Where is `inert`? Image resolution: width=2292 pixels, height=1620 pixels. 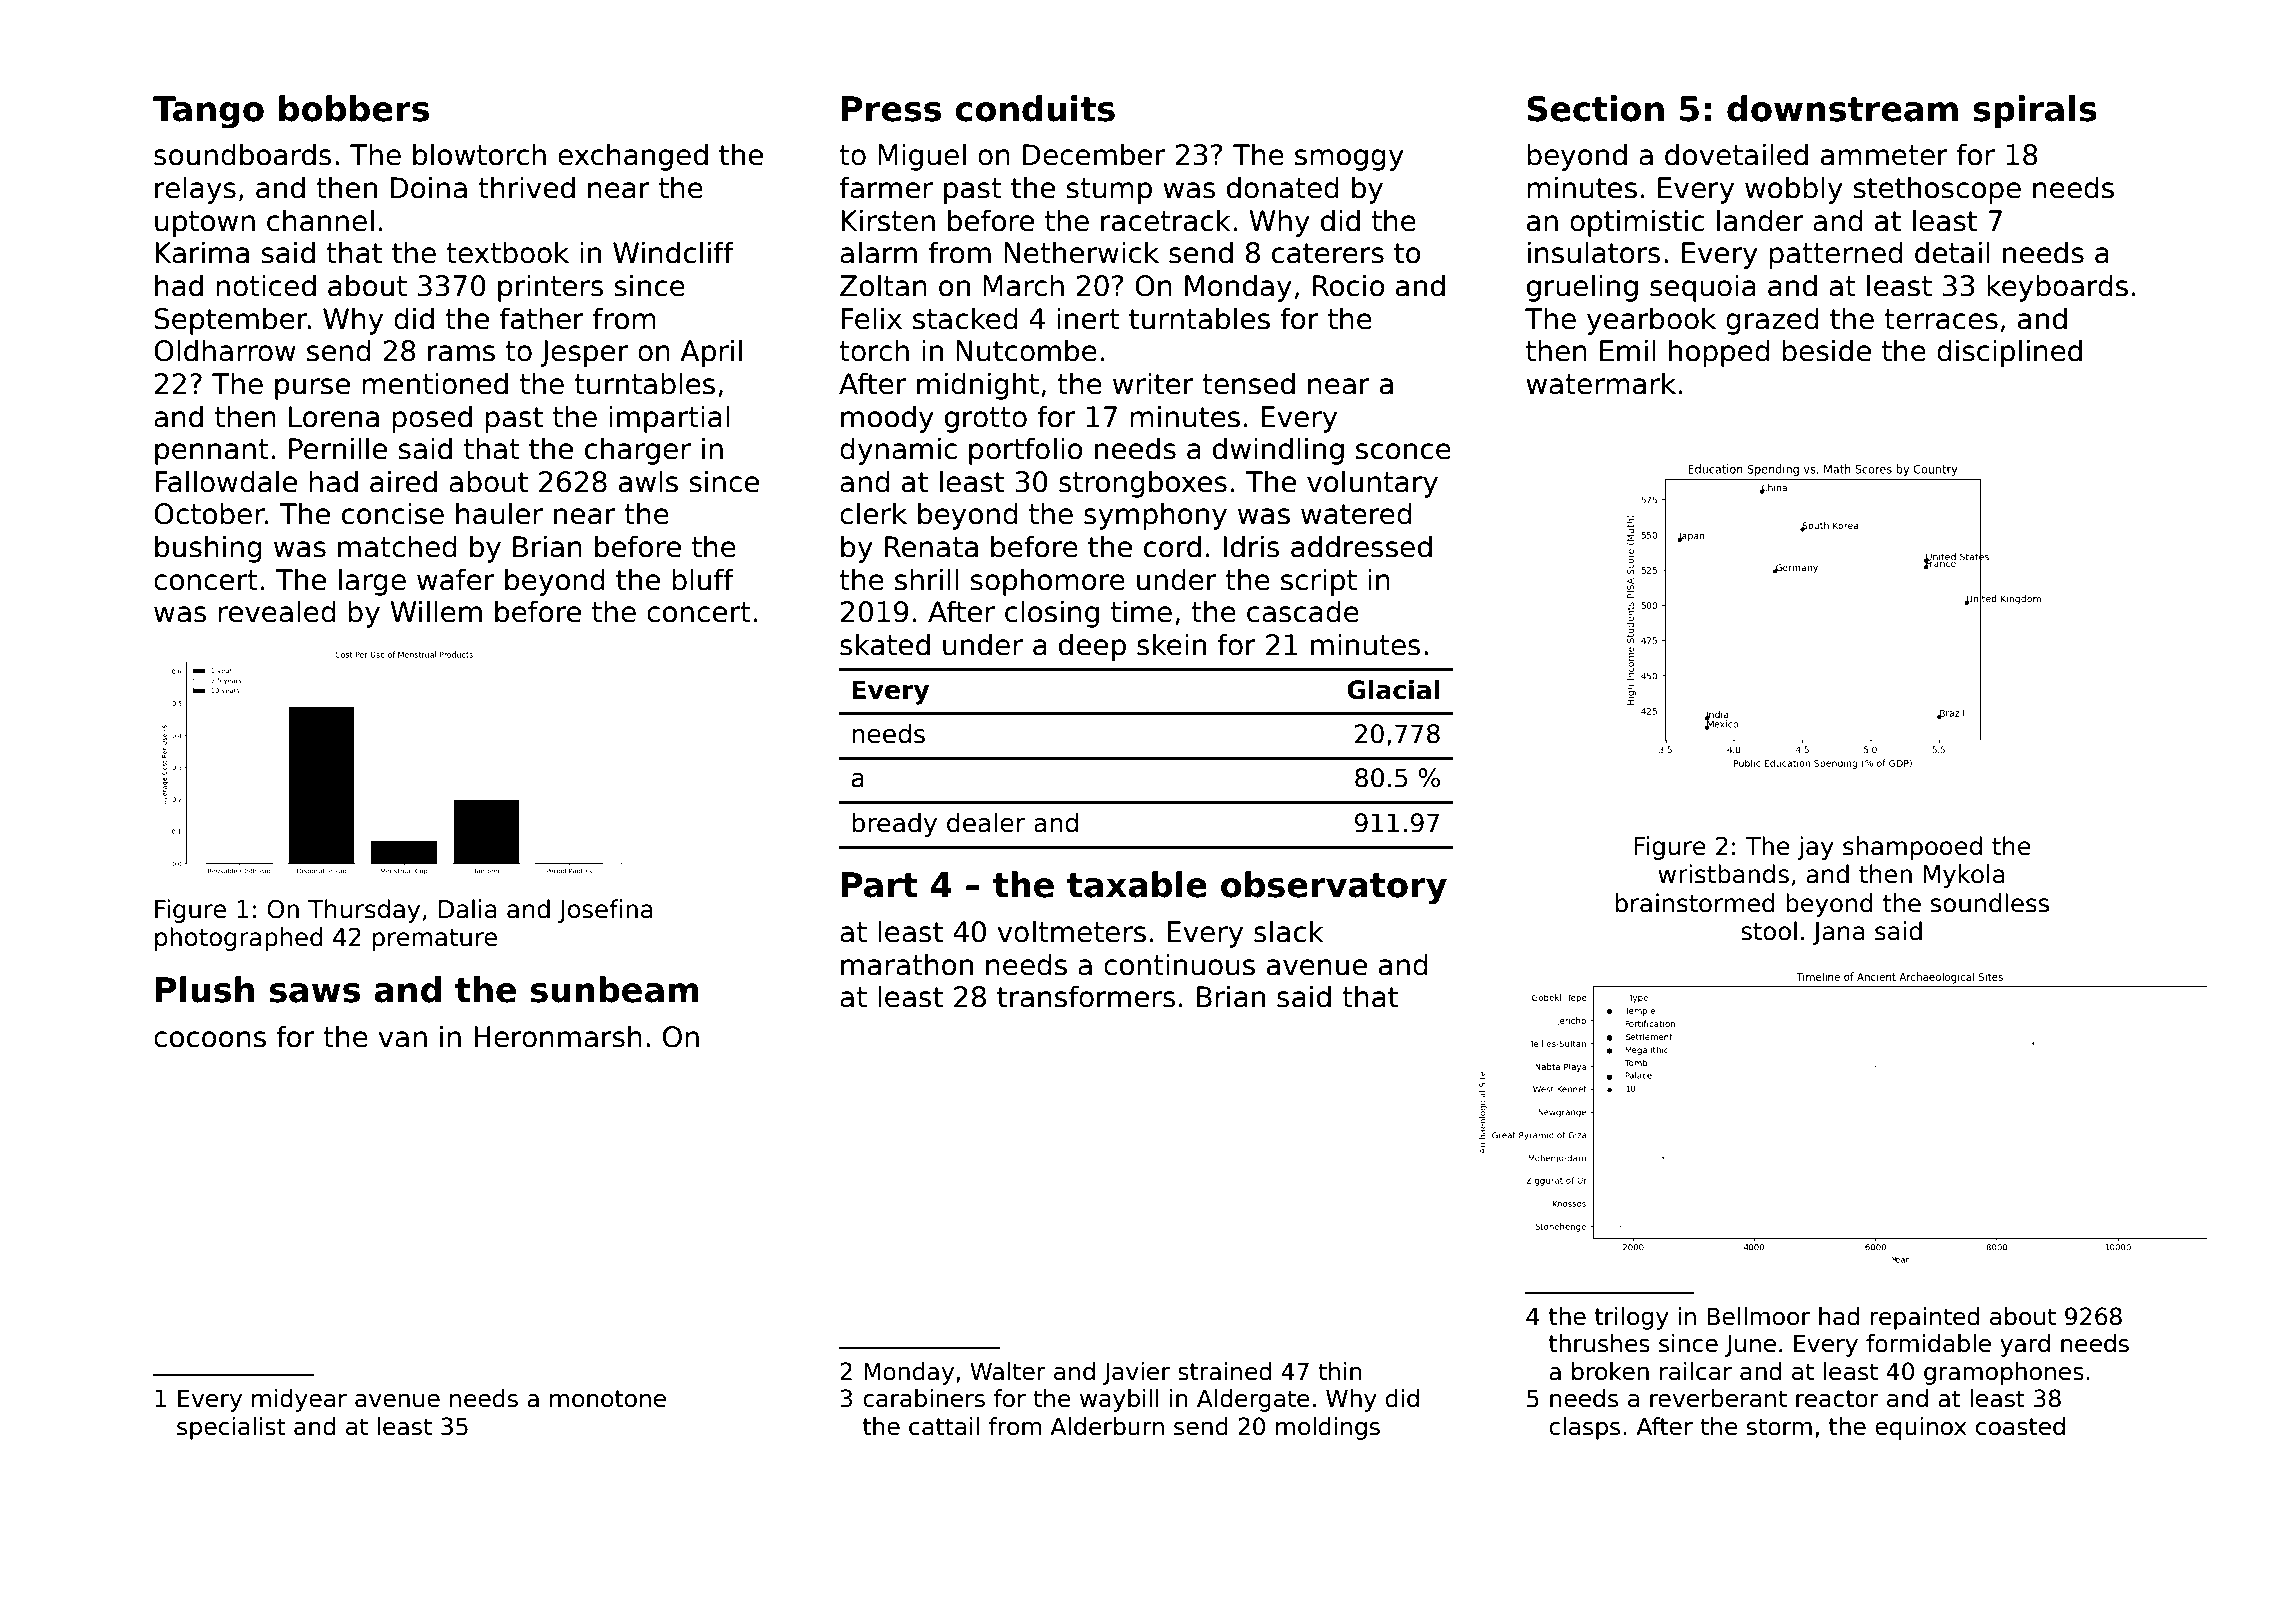
inert is located at coordinates (1088, 318).
